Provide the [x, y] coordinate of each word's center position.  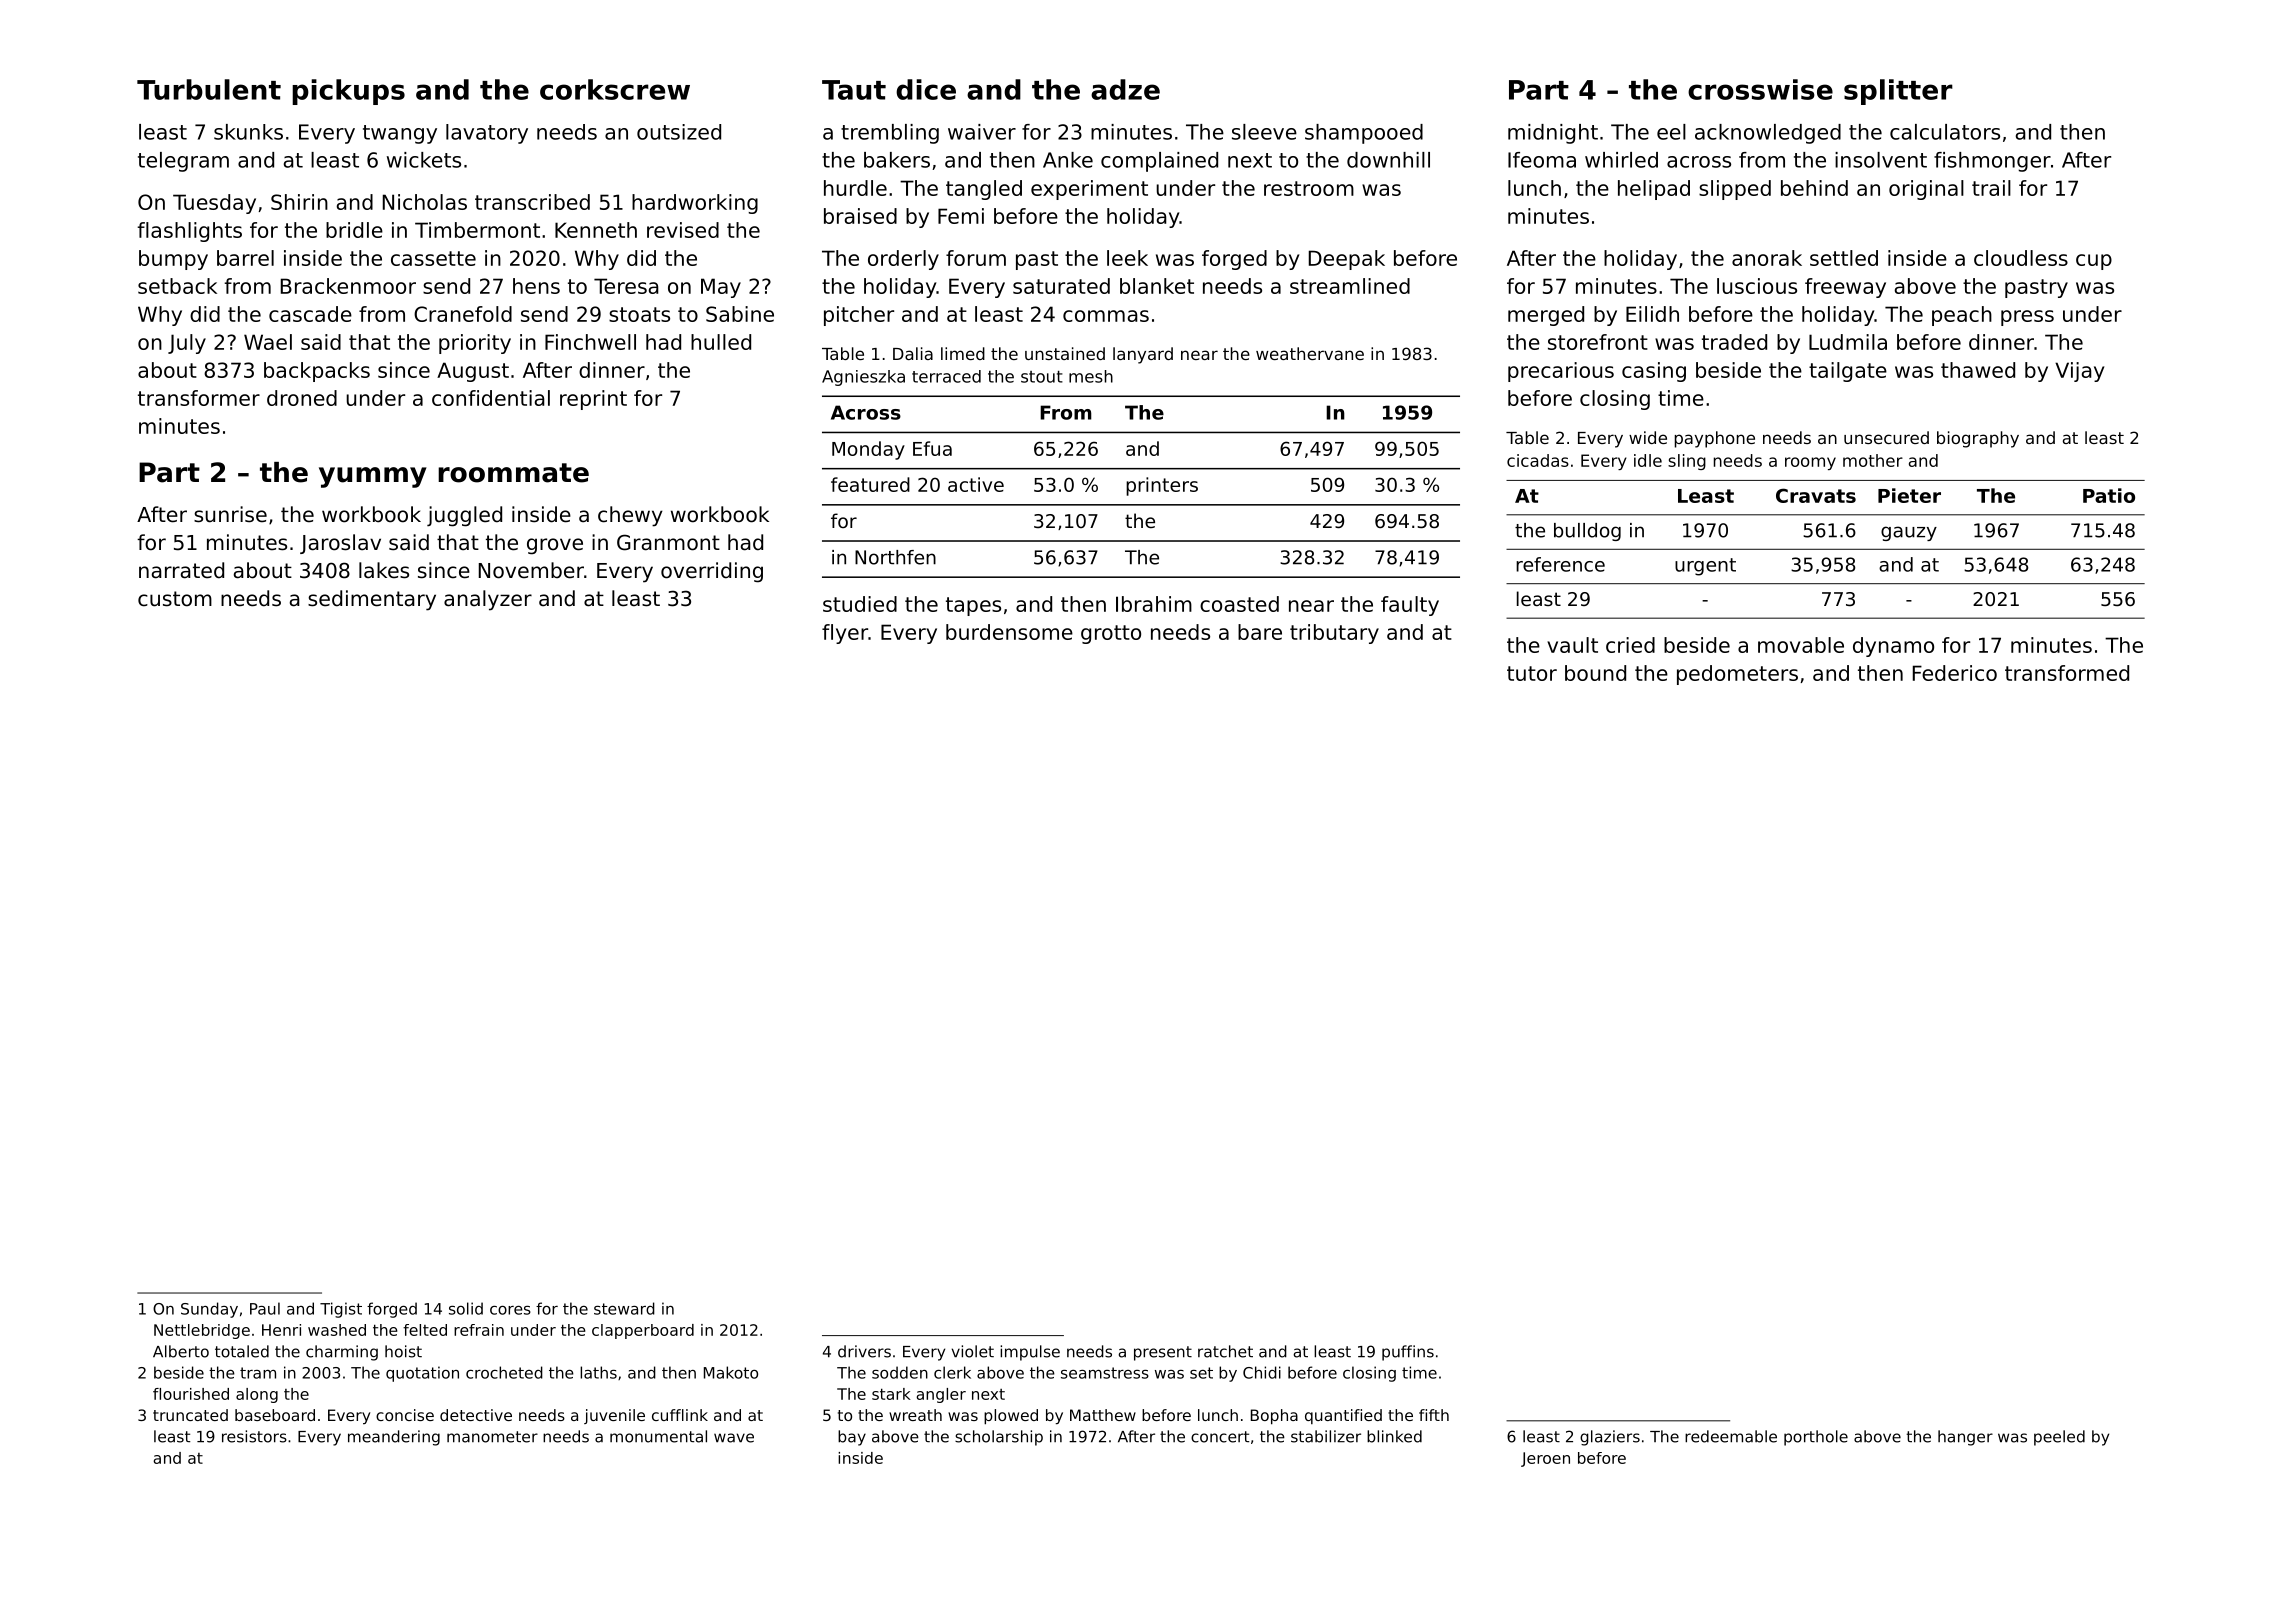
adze [1125, 89]
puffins [1408, 1353]
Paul [265, 1308]
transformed [2067, 673]
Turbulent [209, 89]
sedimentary [372, 600]
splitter [1898, 92]
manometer [492, 1437]
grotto [1111, 634]
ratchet [1225, 1351]
